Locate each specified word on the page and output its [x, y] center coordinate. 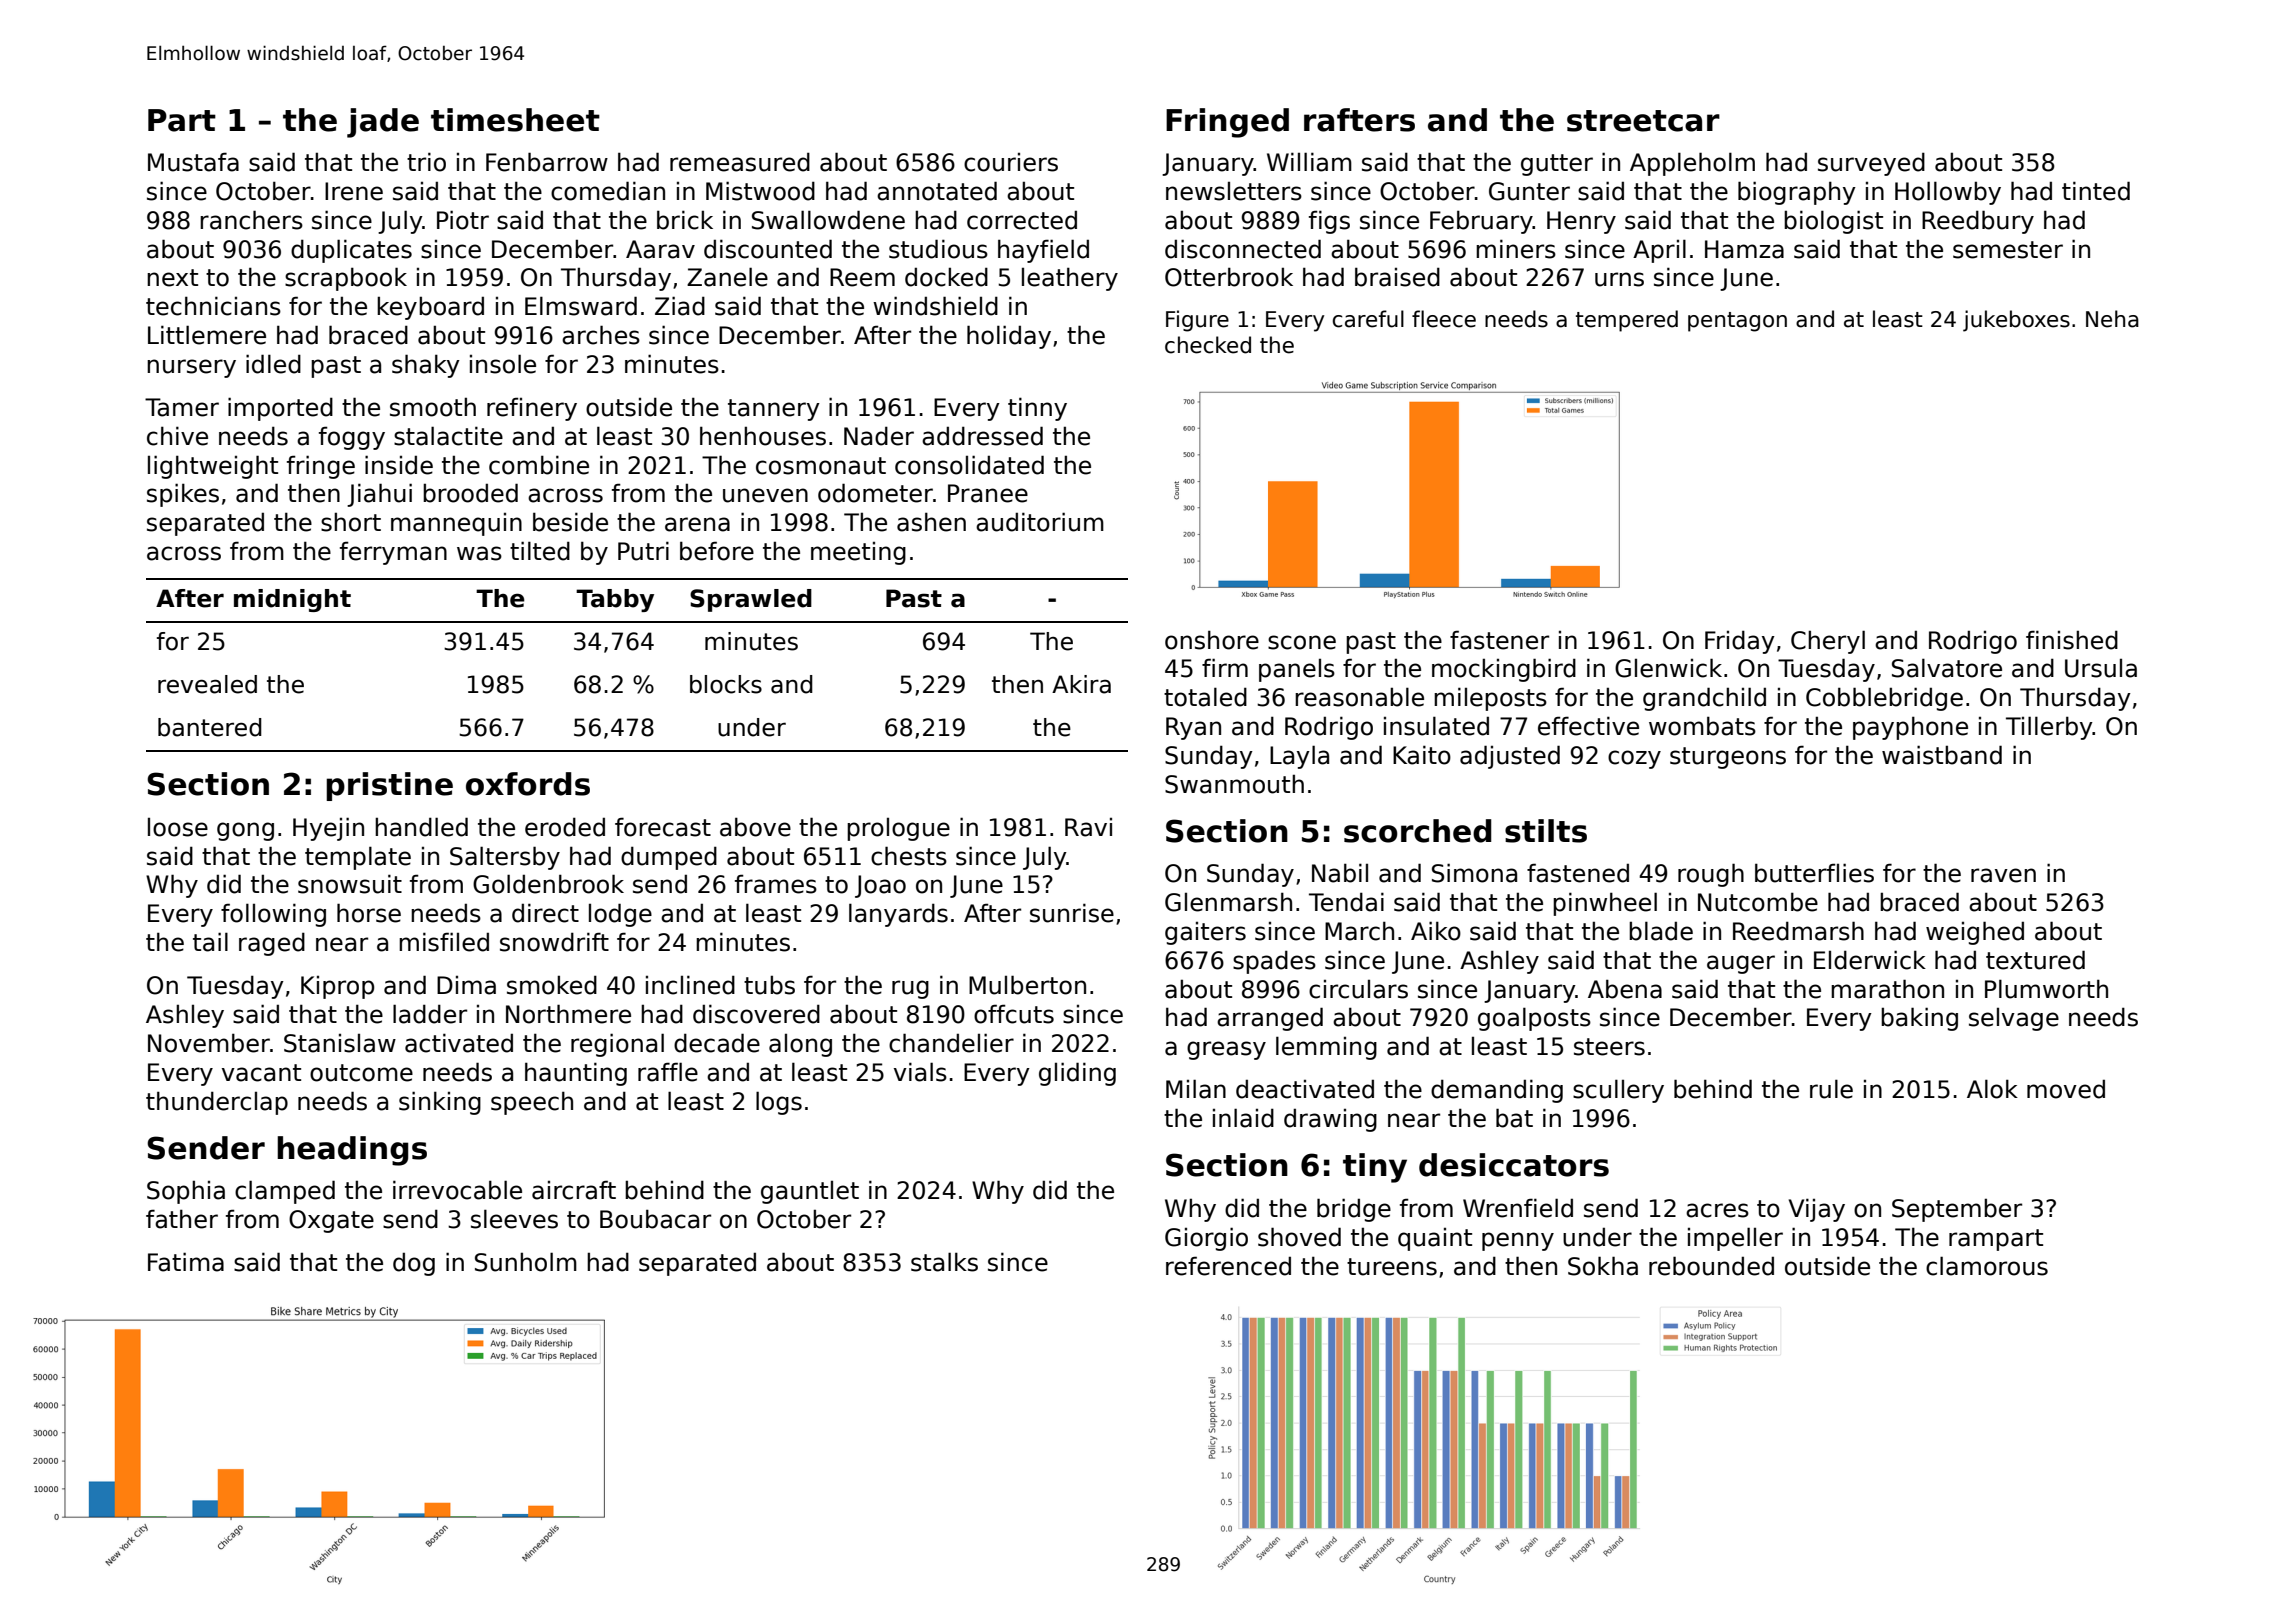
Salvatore [1947, 668]
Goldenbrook [548, 884]
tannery [774, 410]
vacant [261, 1073]
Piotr [463, 220]
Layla [1299, 757]
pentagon [1737, 322]
